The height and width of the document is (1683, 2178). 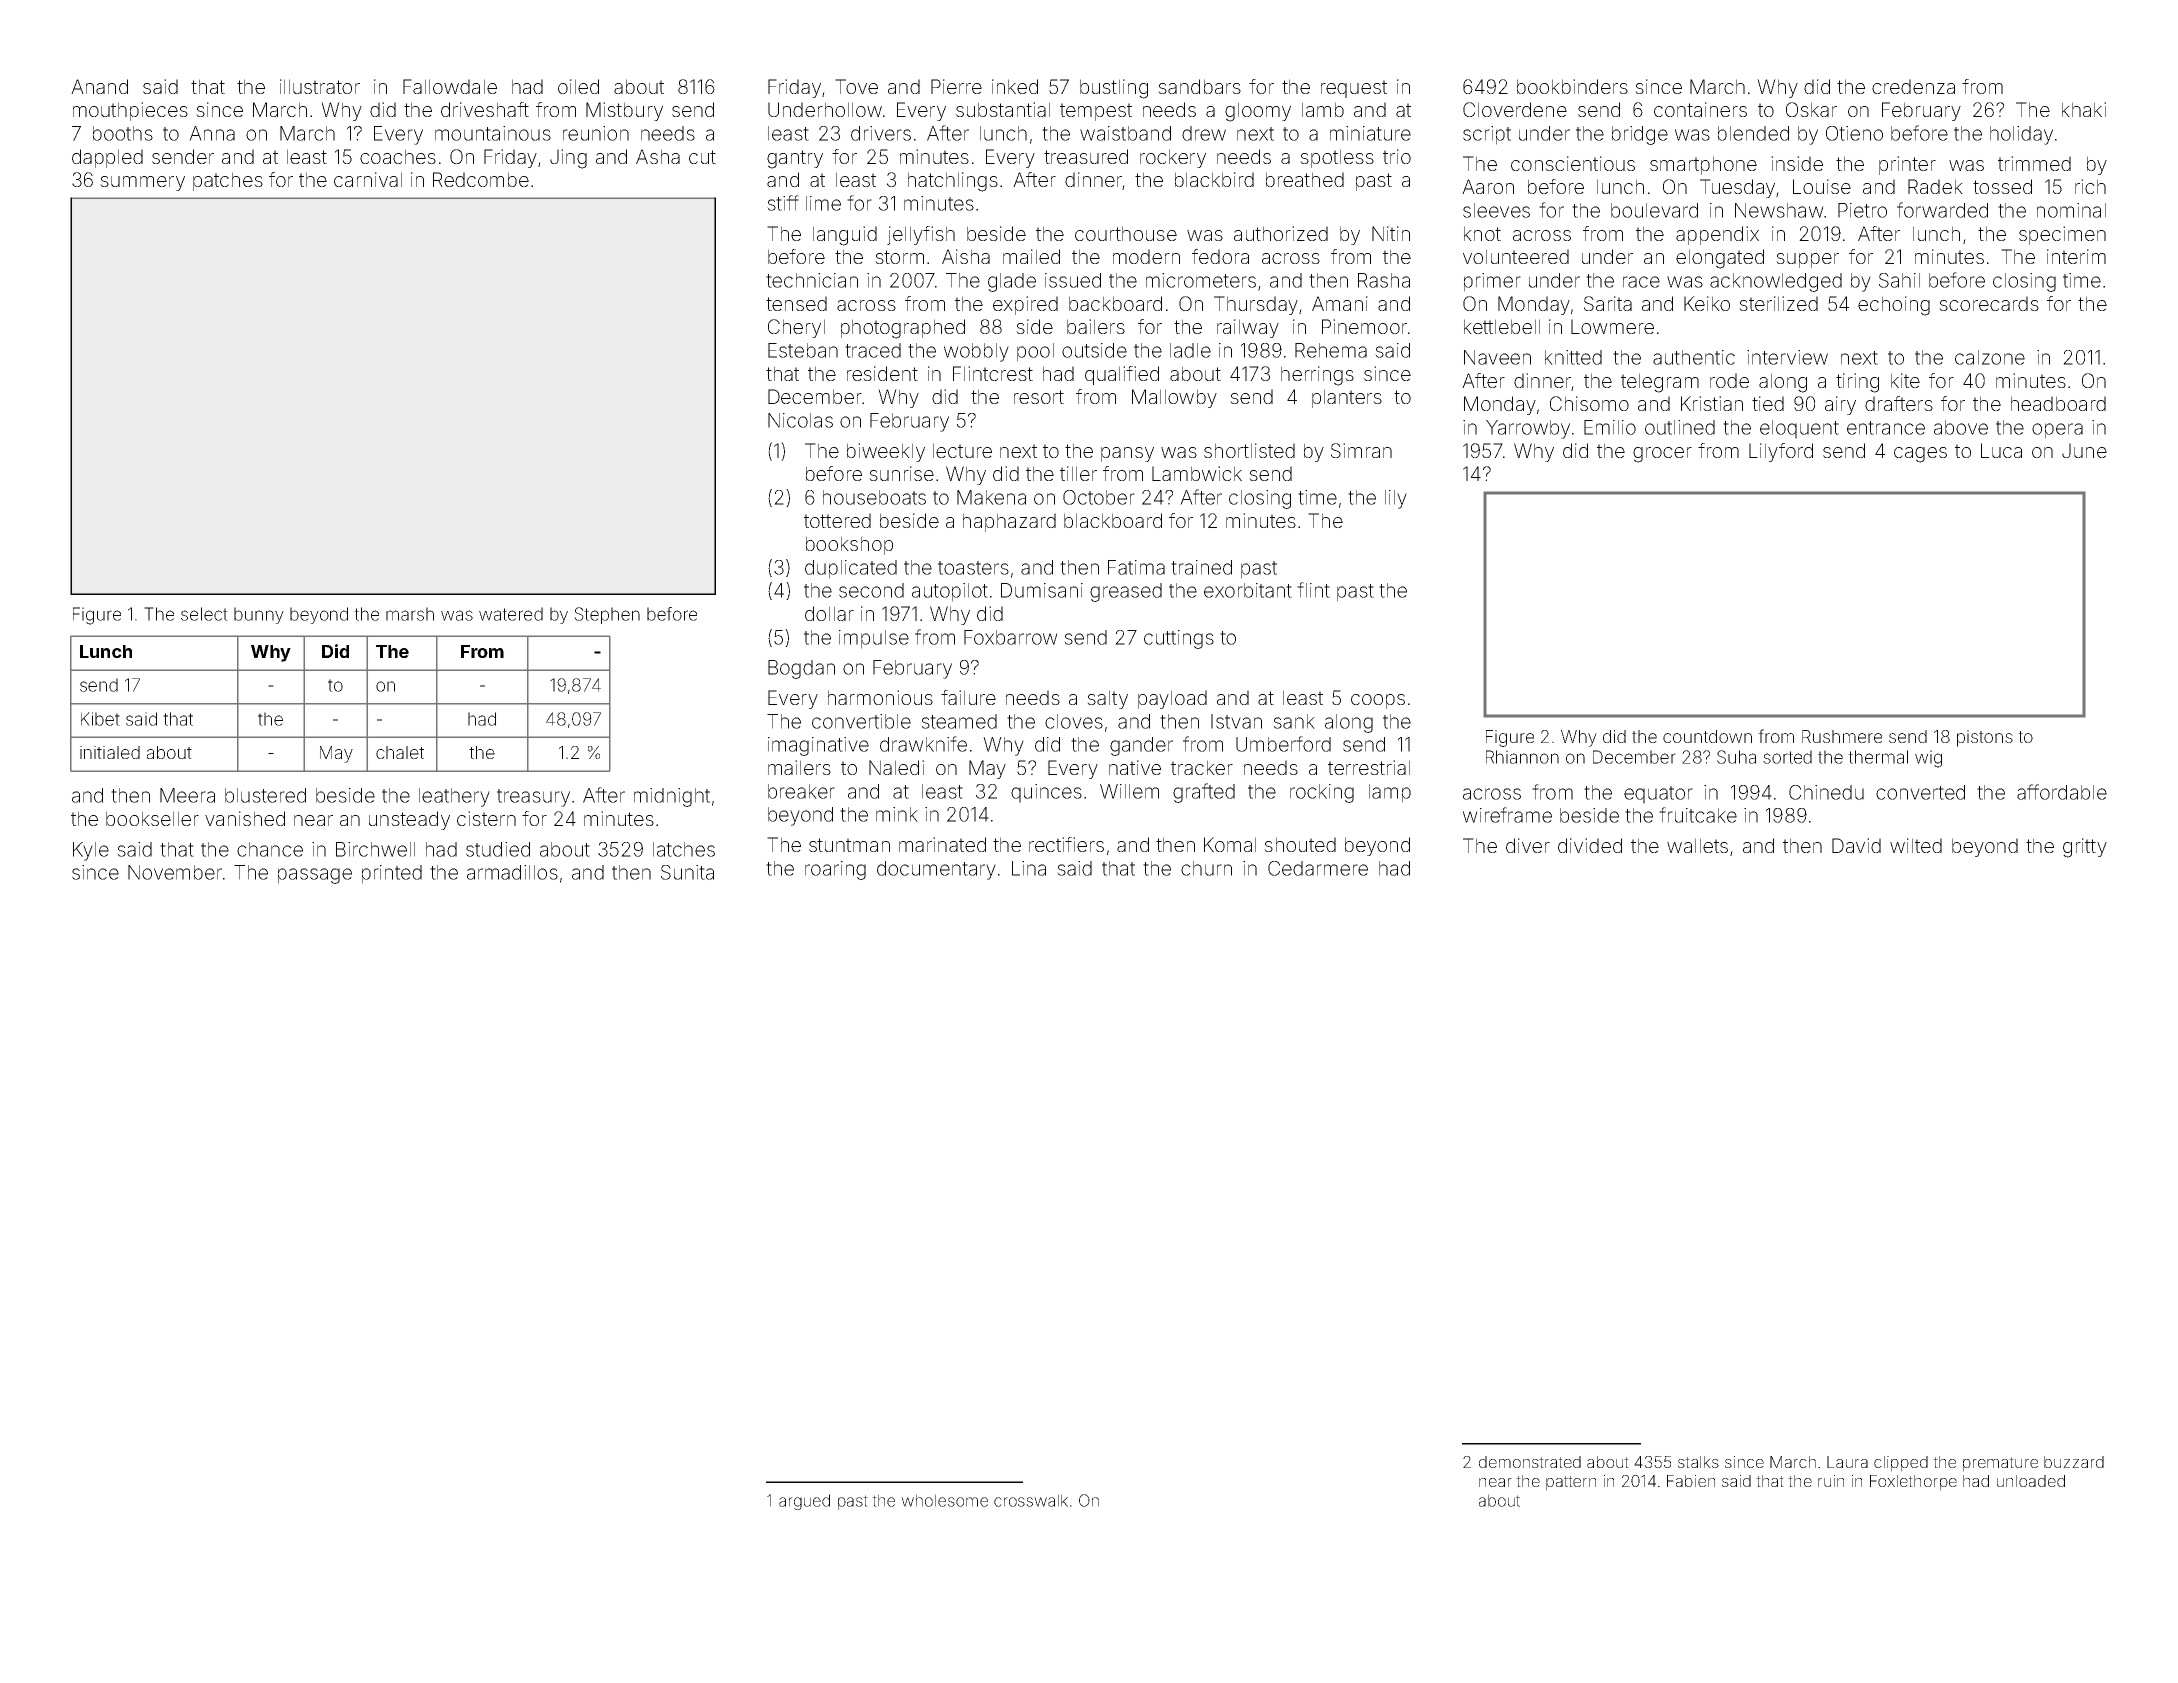 What do you see at coordinates (204, 614) in the document?
I see `select` at bounding box center [204, 614].
